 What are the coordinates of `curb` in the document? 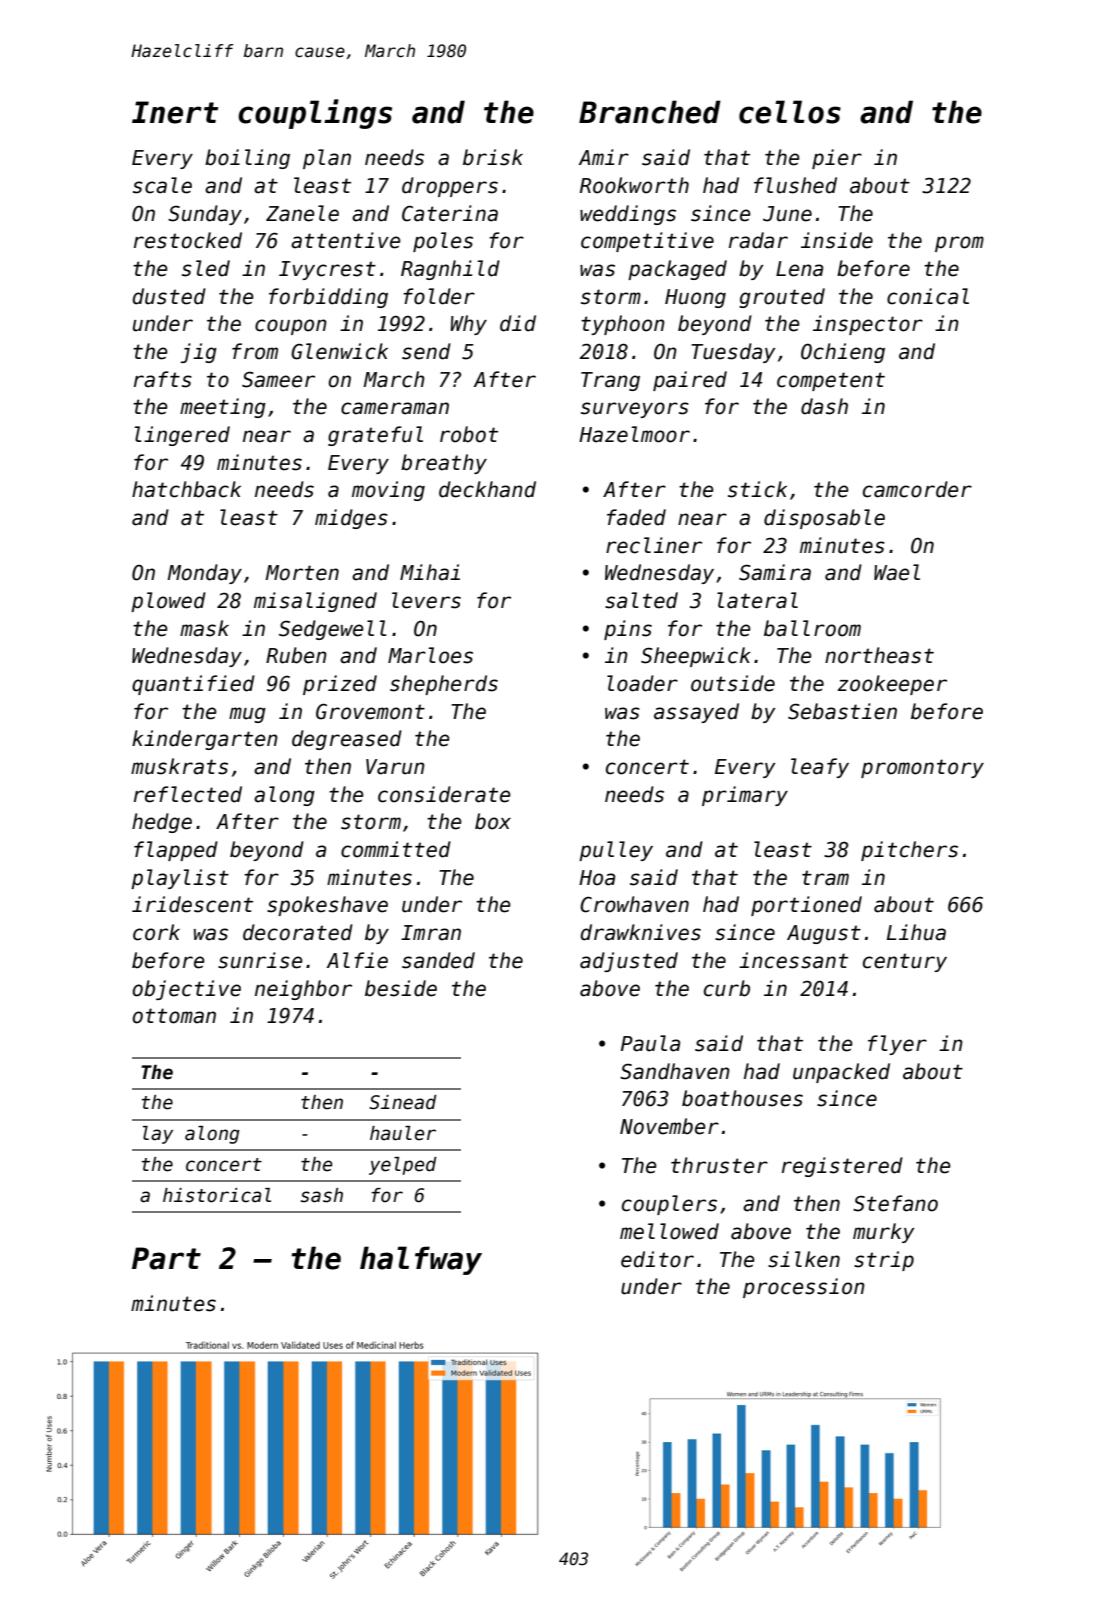 It's located at (727, 988).
